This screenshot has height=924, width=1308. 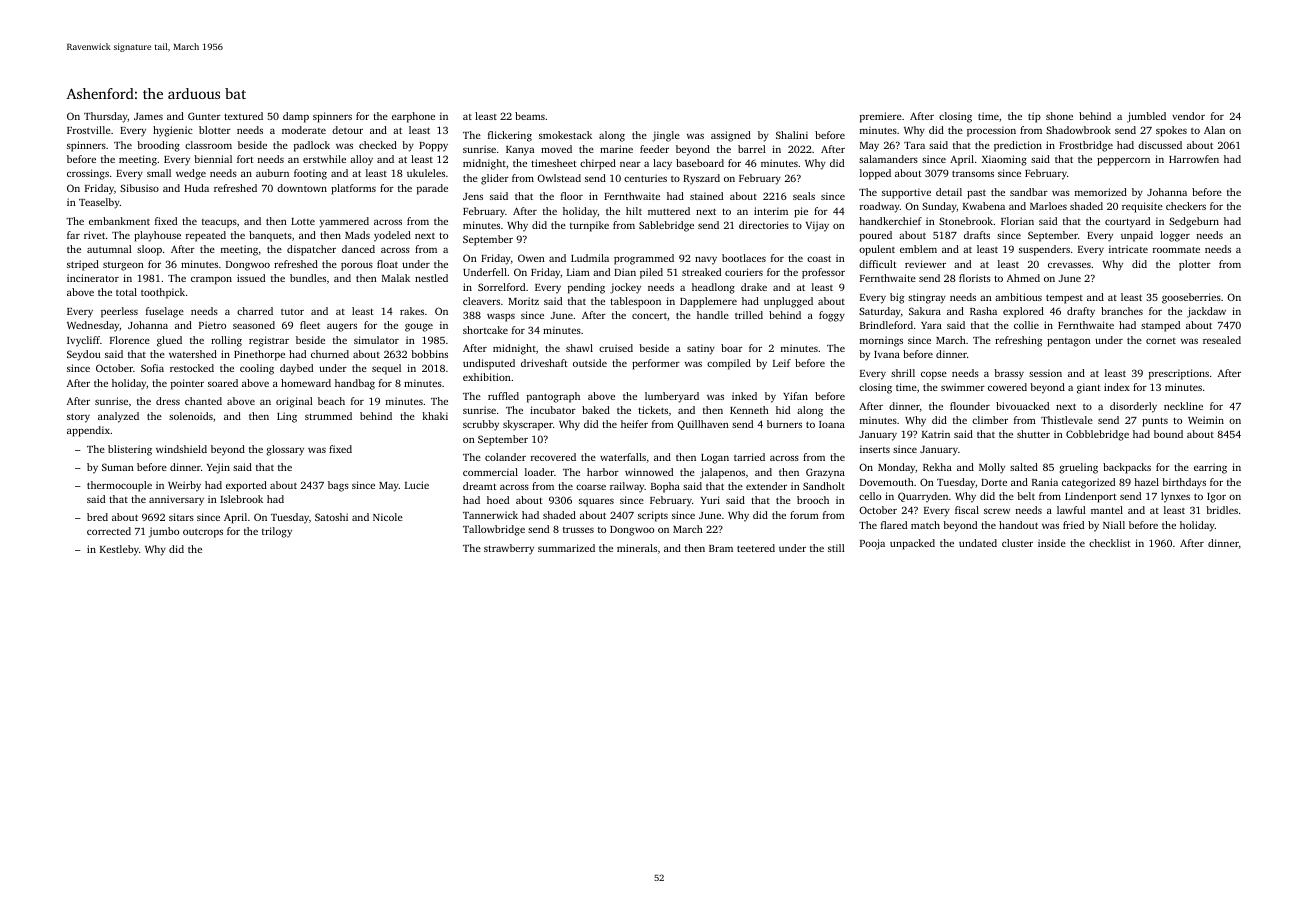 What do you see at coordinates (931, 325) in the screenshot?
I see `Yara` at bounding box center [931, 325].
